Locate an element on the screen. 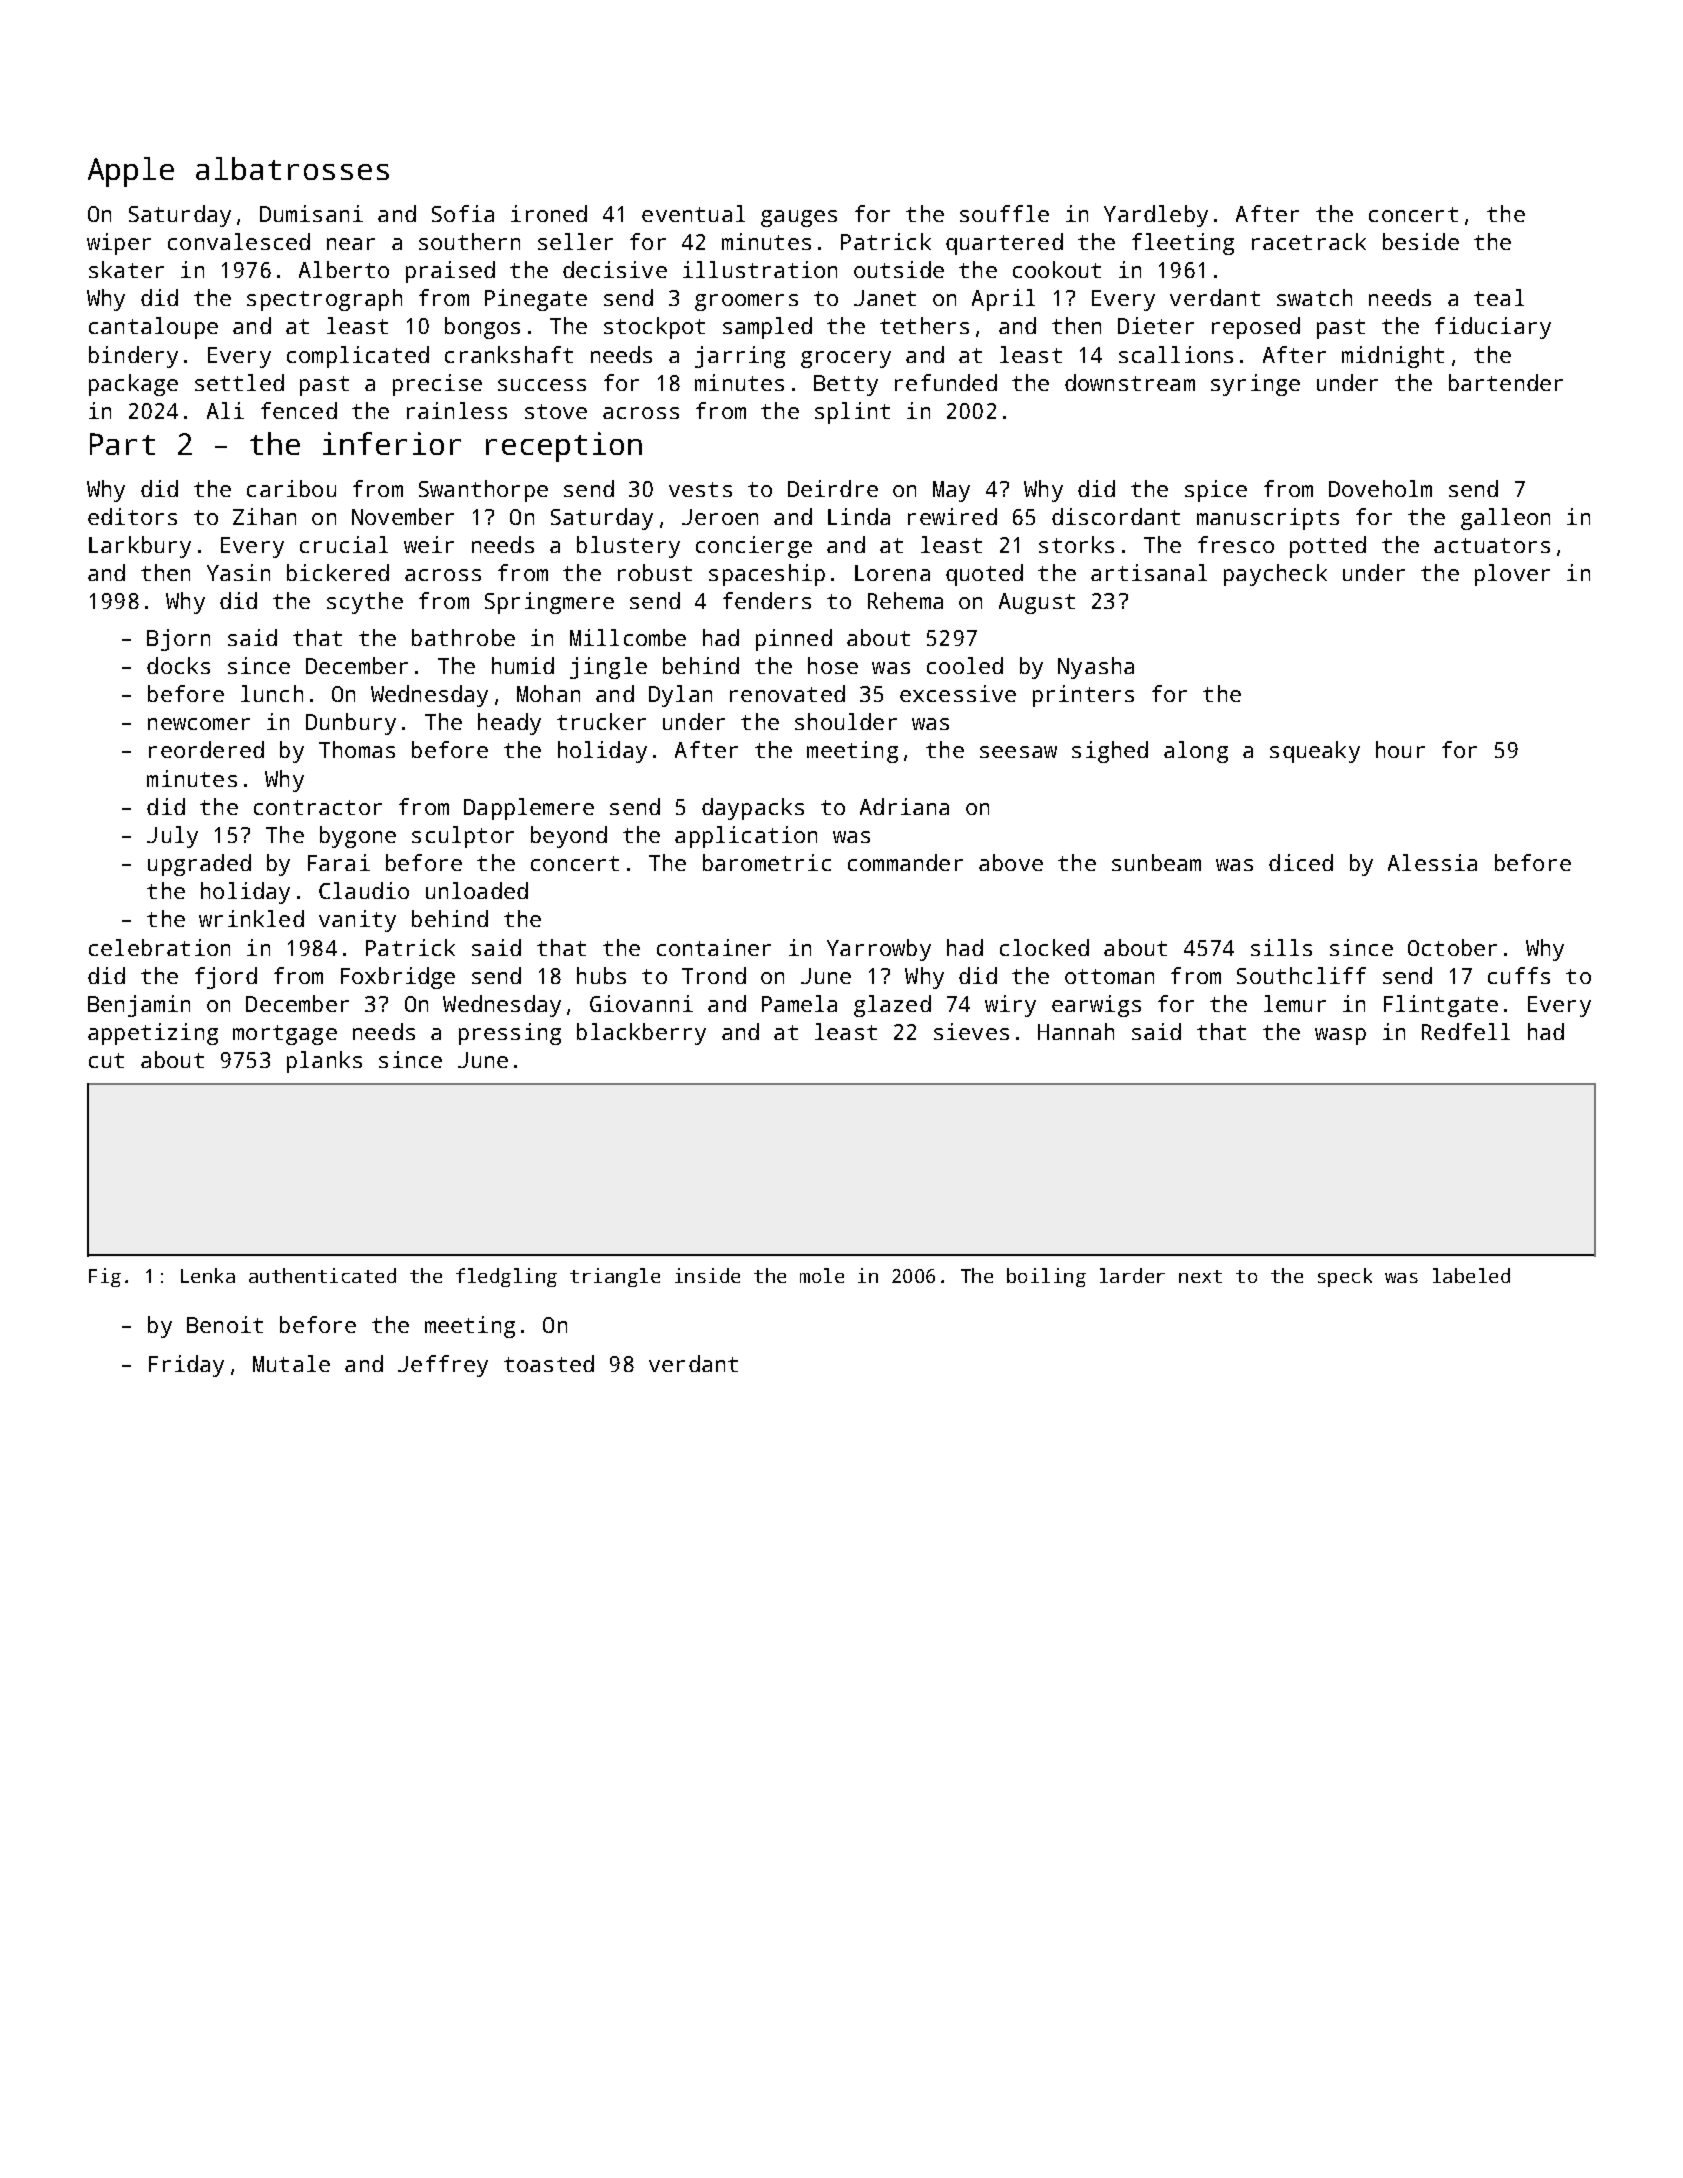 This screenshot has height=2178, width=1683. Alessia is located at coordinates (1432, 862).
